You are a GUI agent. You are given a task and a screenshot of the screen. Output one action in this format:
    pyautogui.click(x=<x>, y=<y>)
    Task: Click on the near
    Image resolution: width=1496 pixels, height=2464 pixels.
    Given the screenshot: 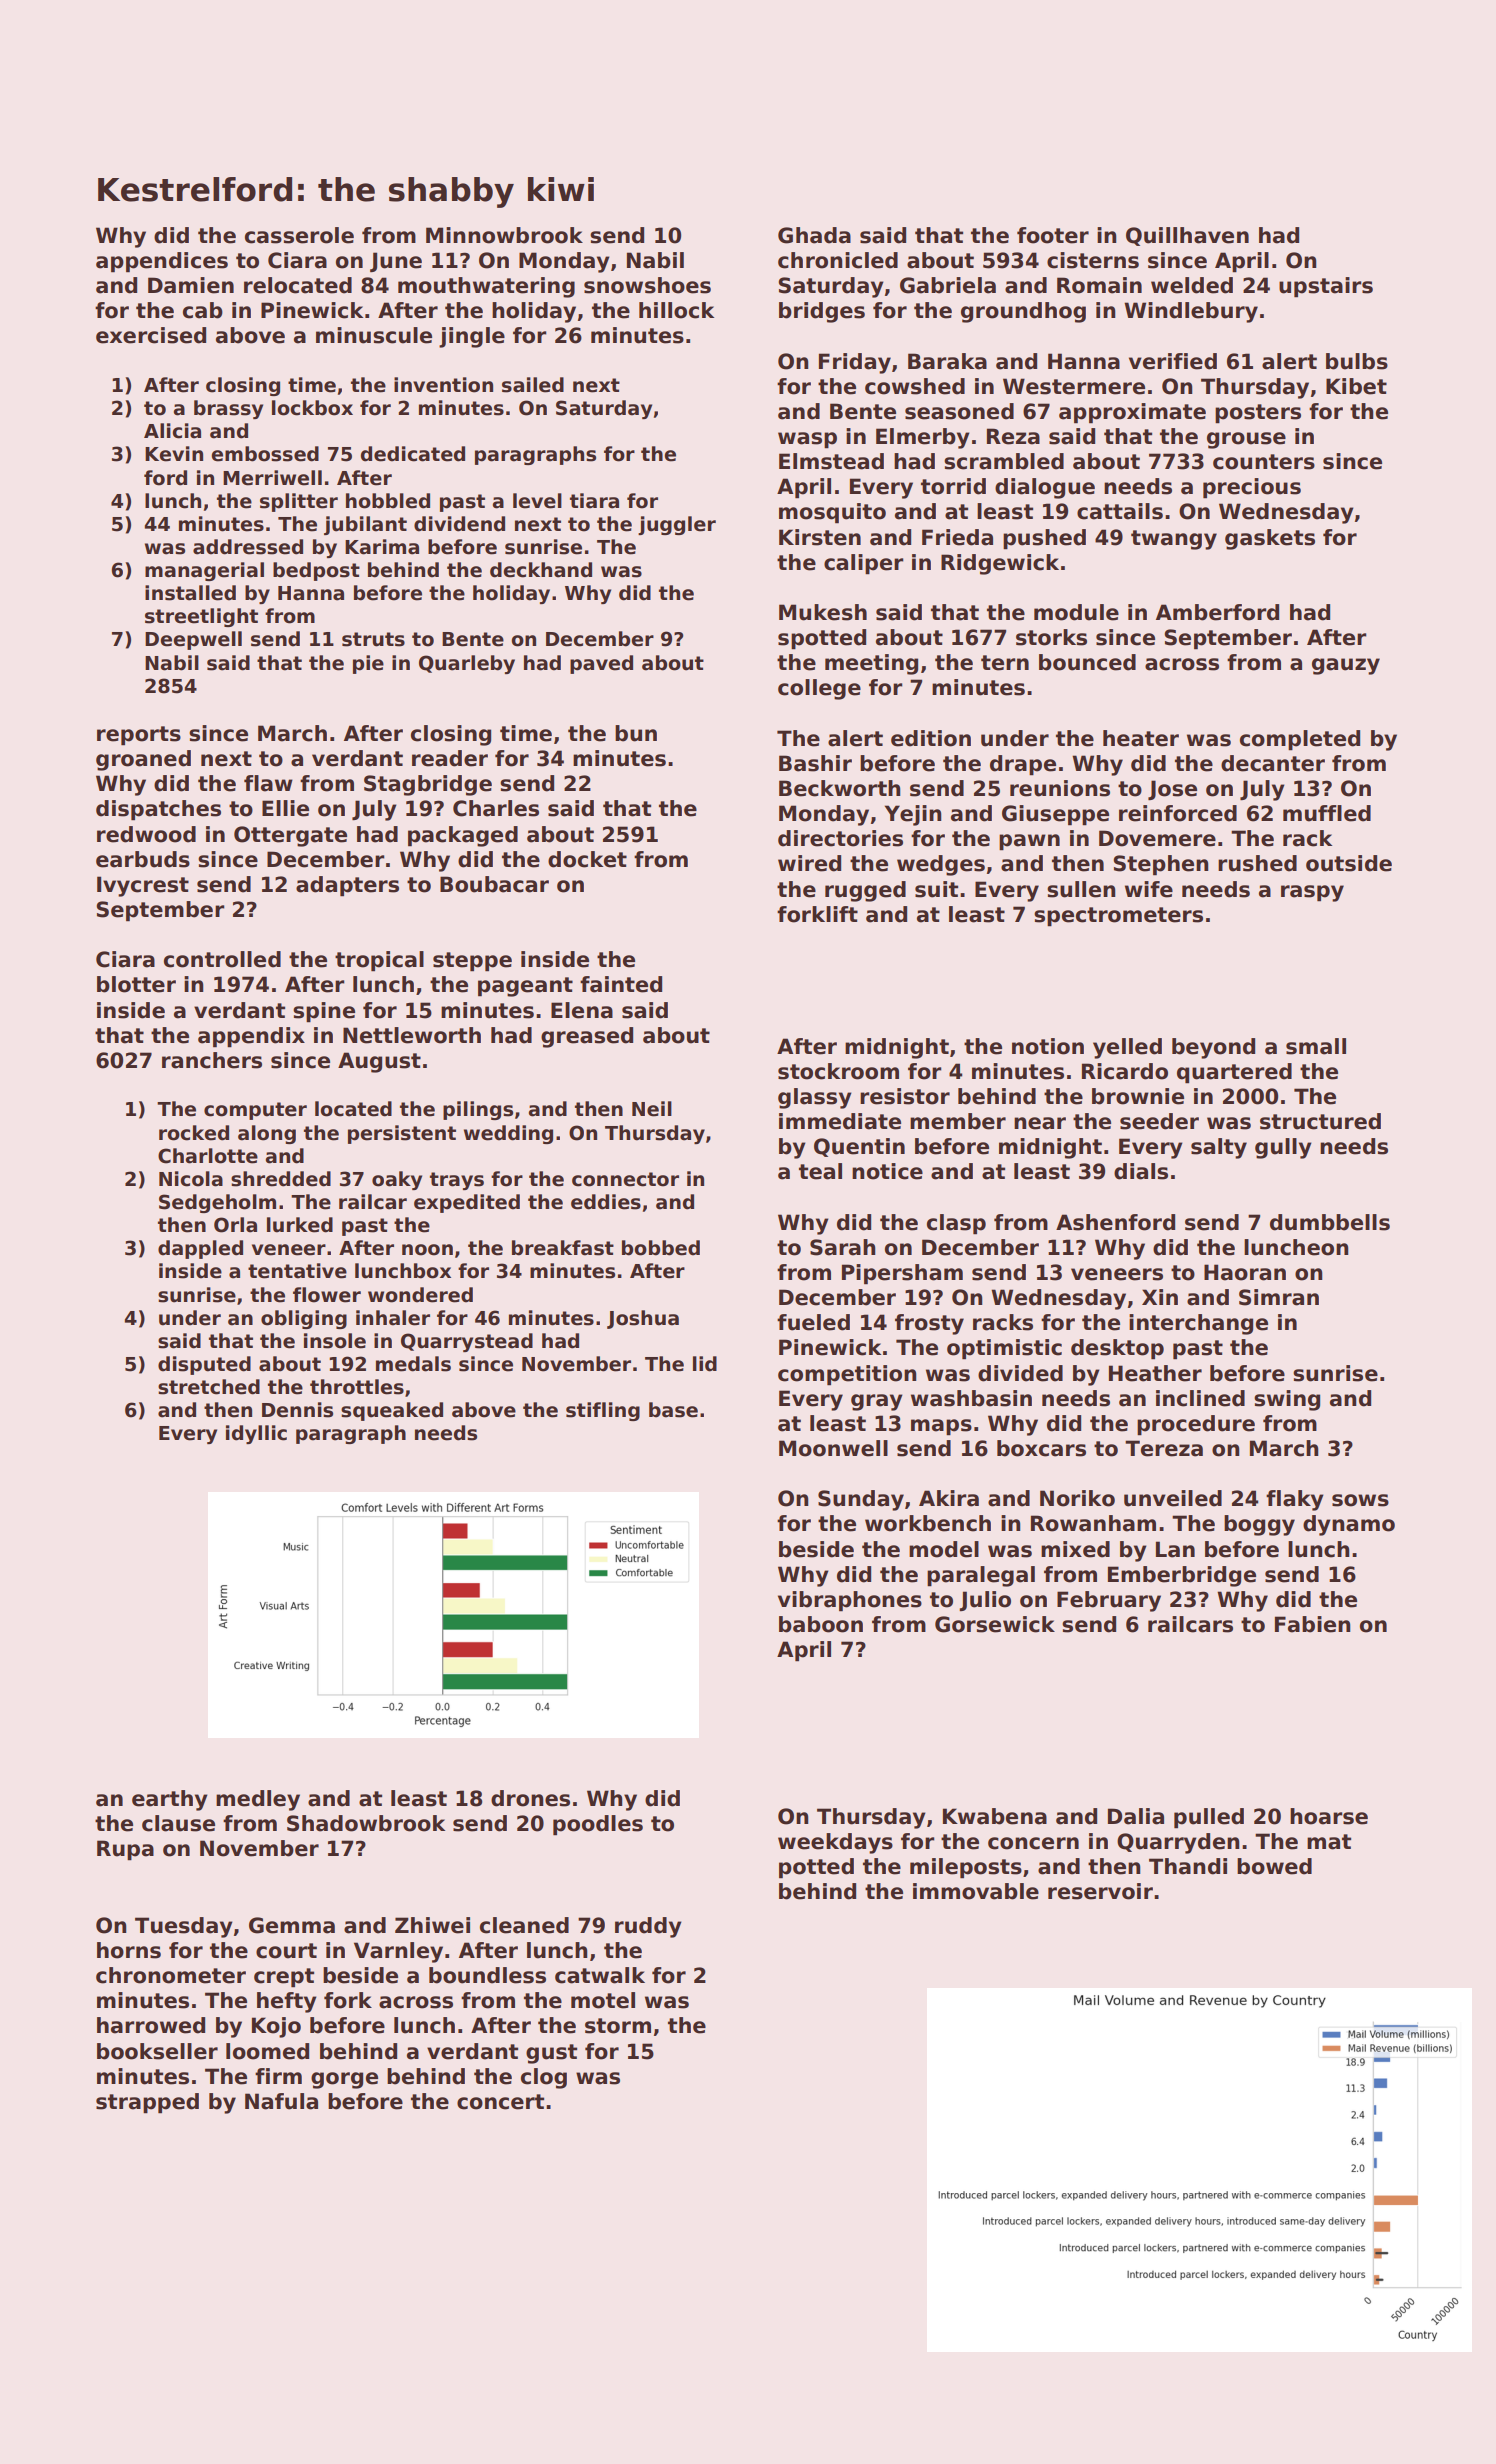 What is the action you would take?
    pyautogui.click(x=1040, y=1123)
